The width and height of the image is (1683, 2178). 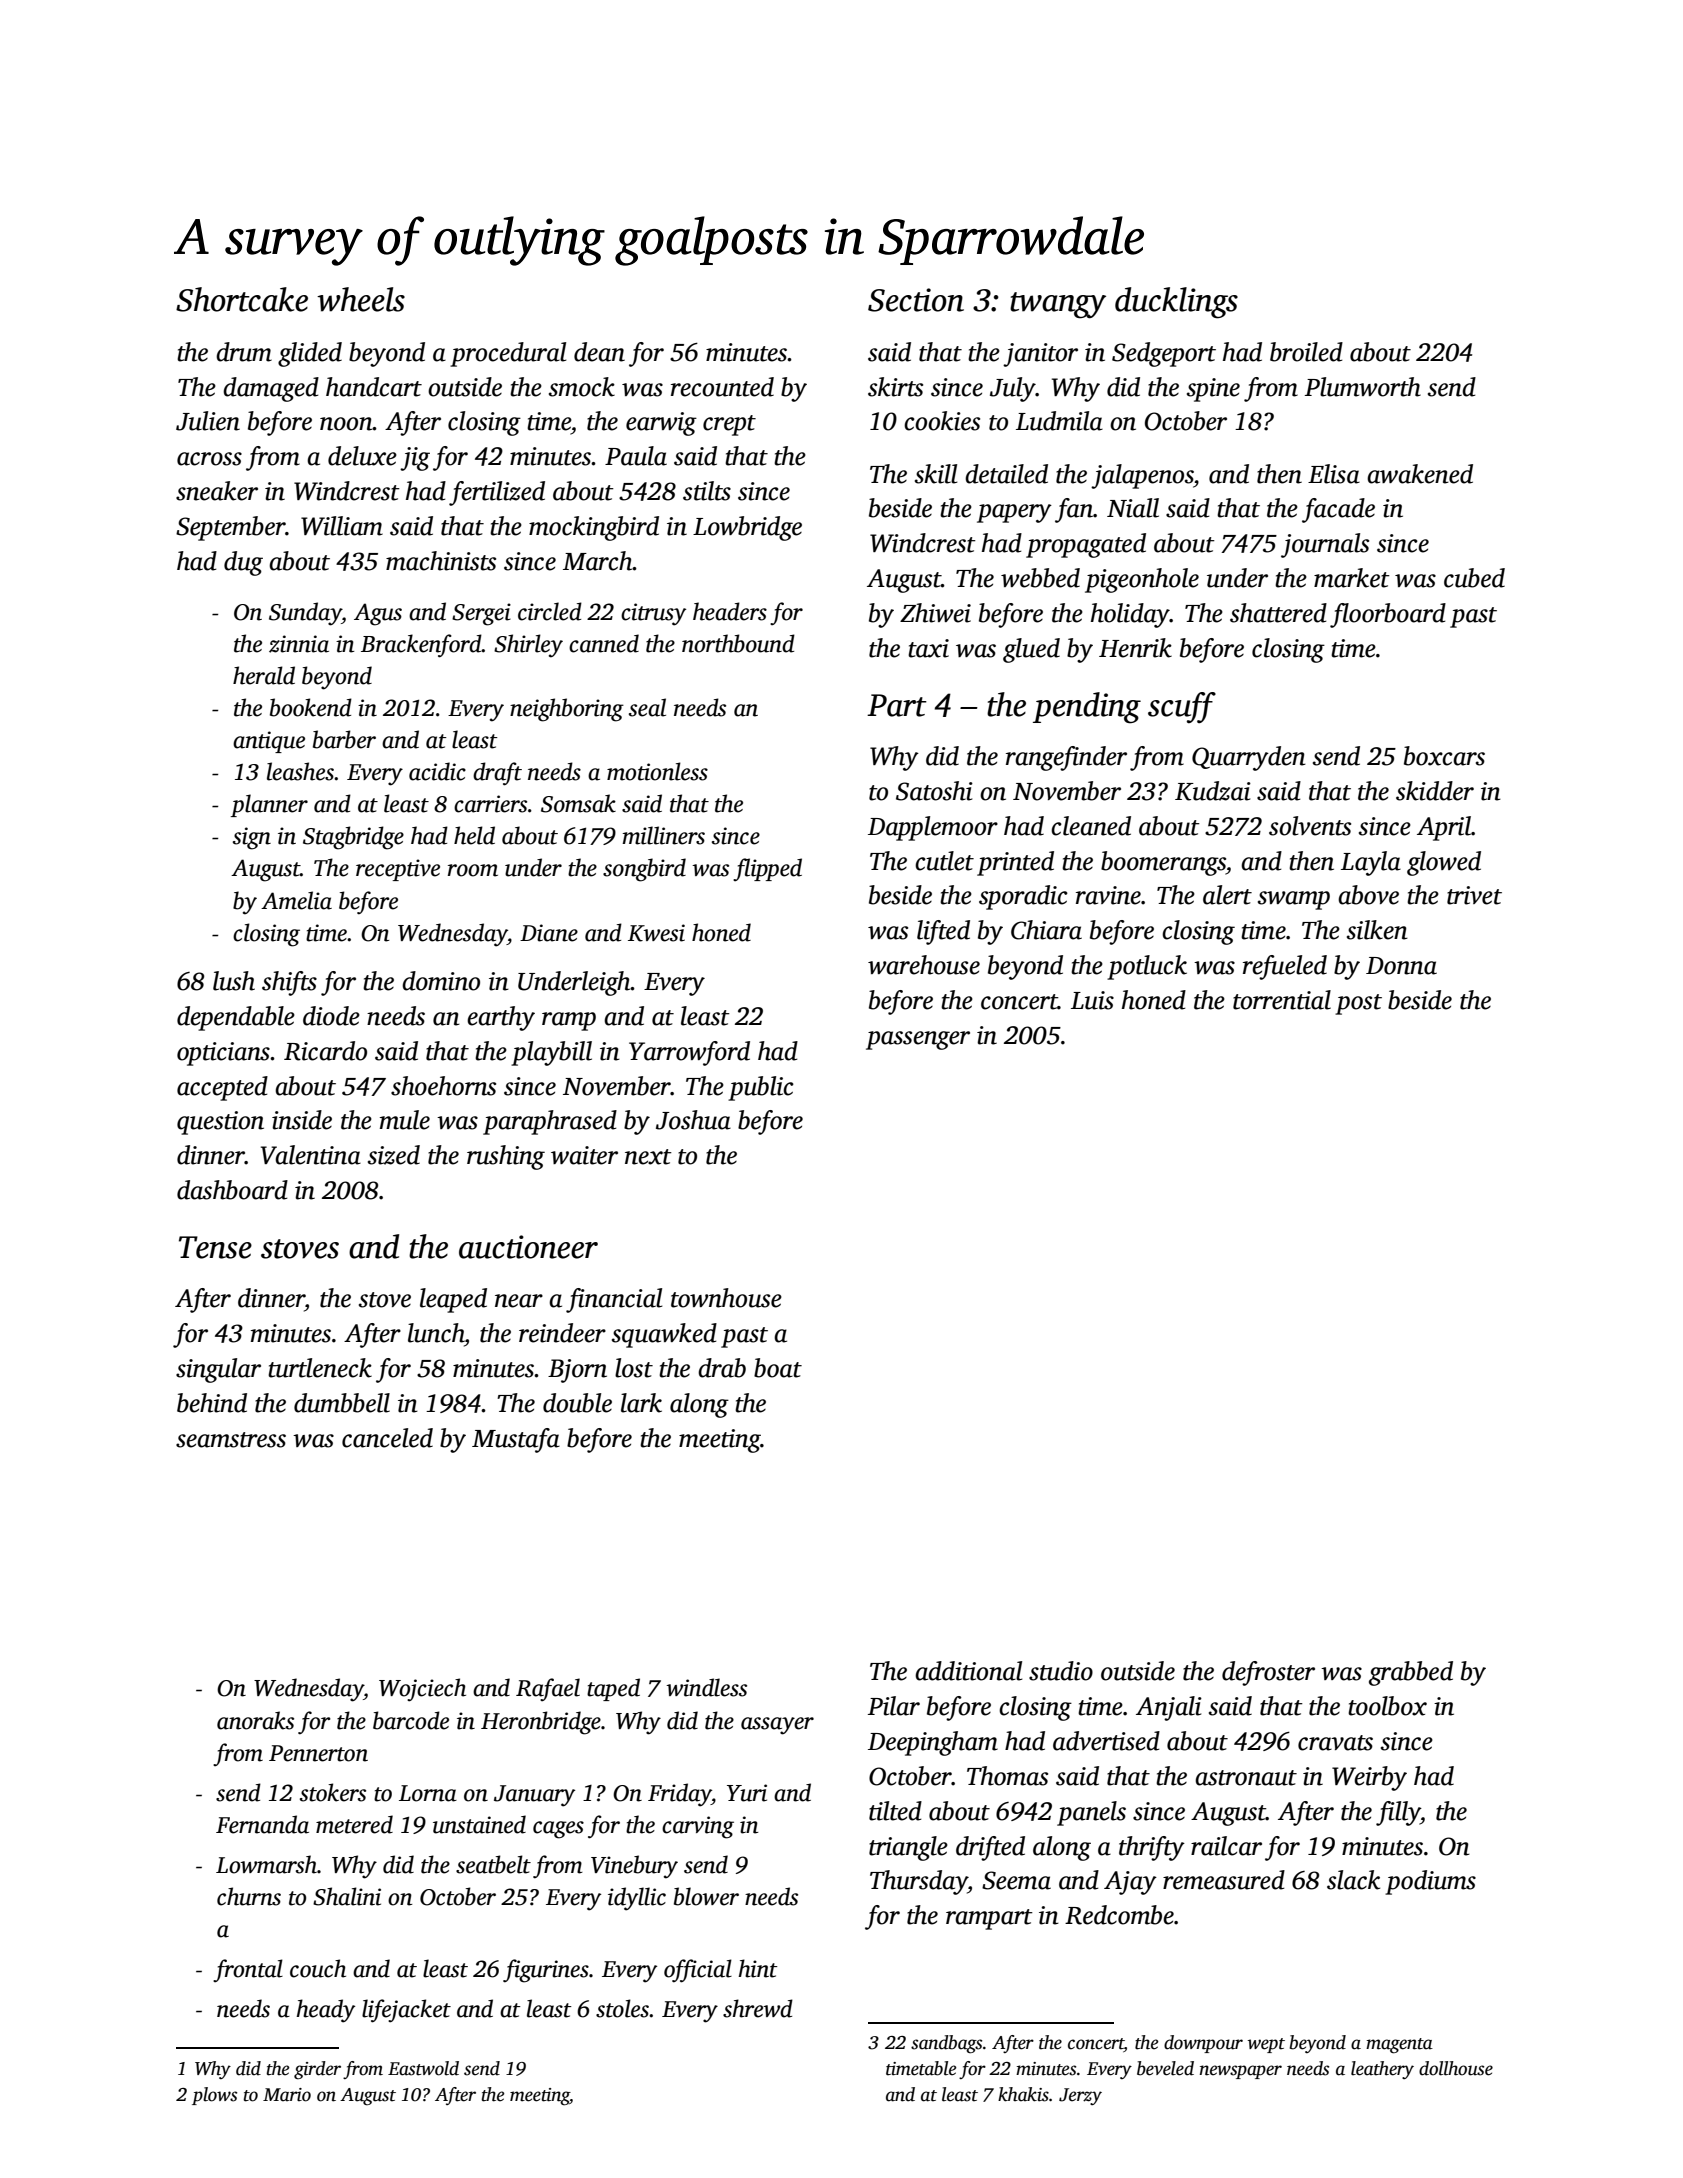 What do you see at coordinates (546, 1971) in the image?
I see `figurines` at bounding box center [546, 1971].
